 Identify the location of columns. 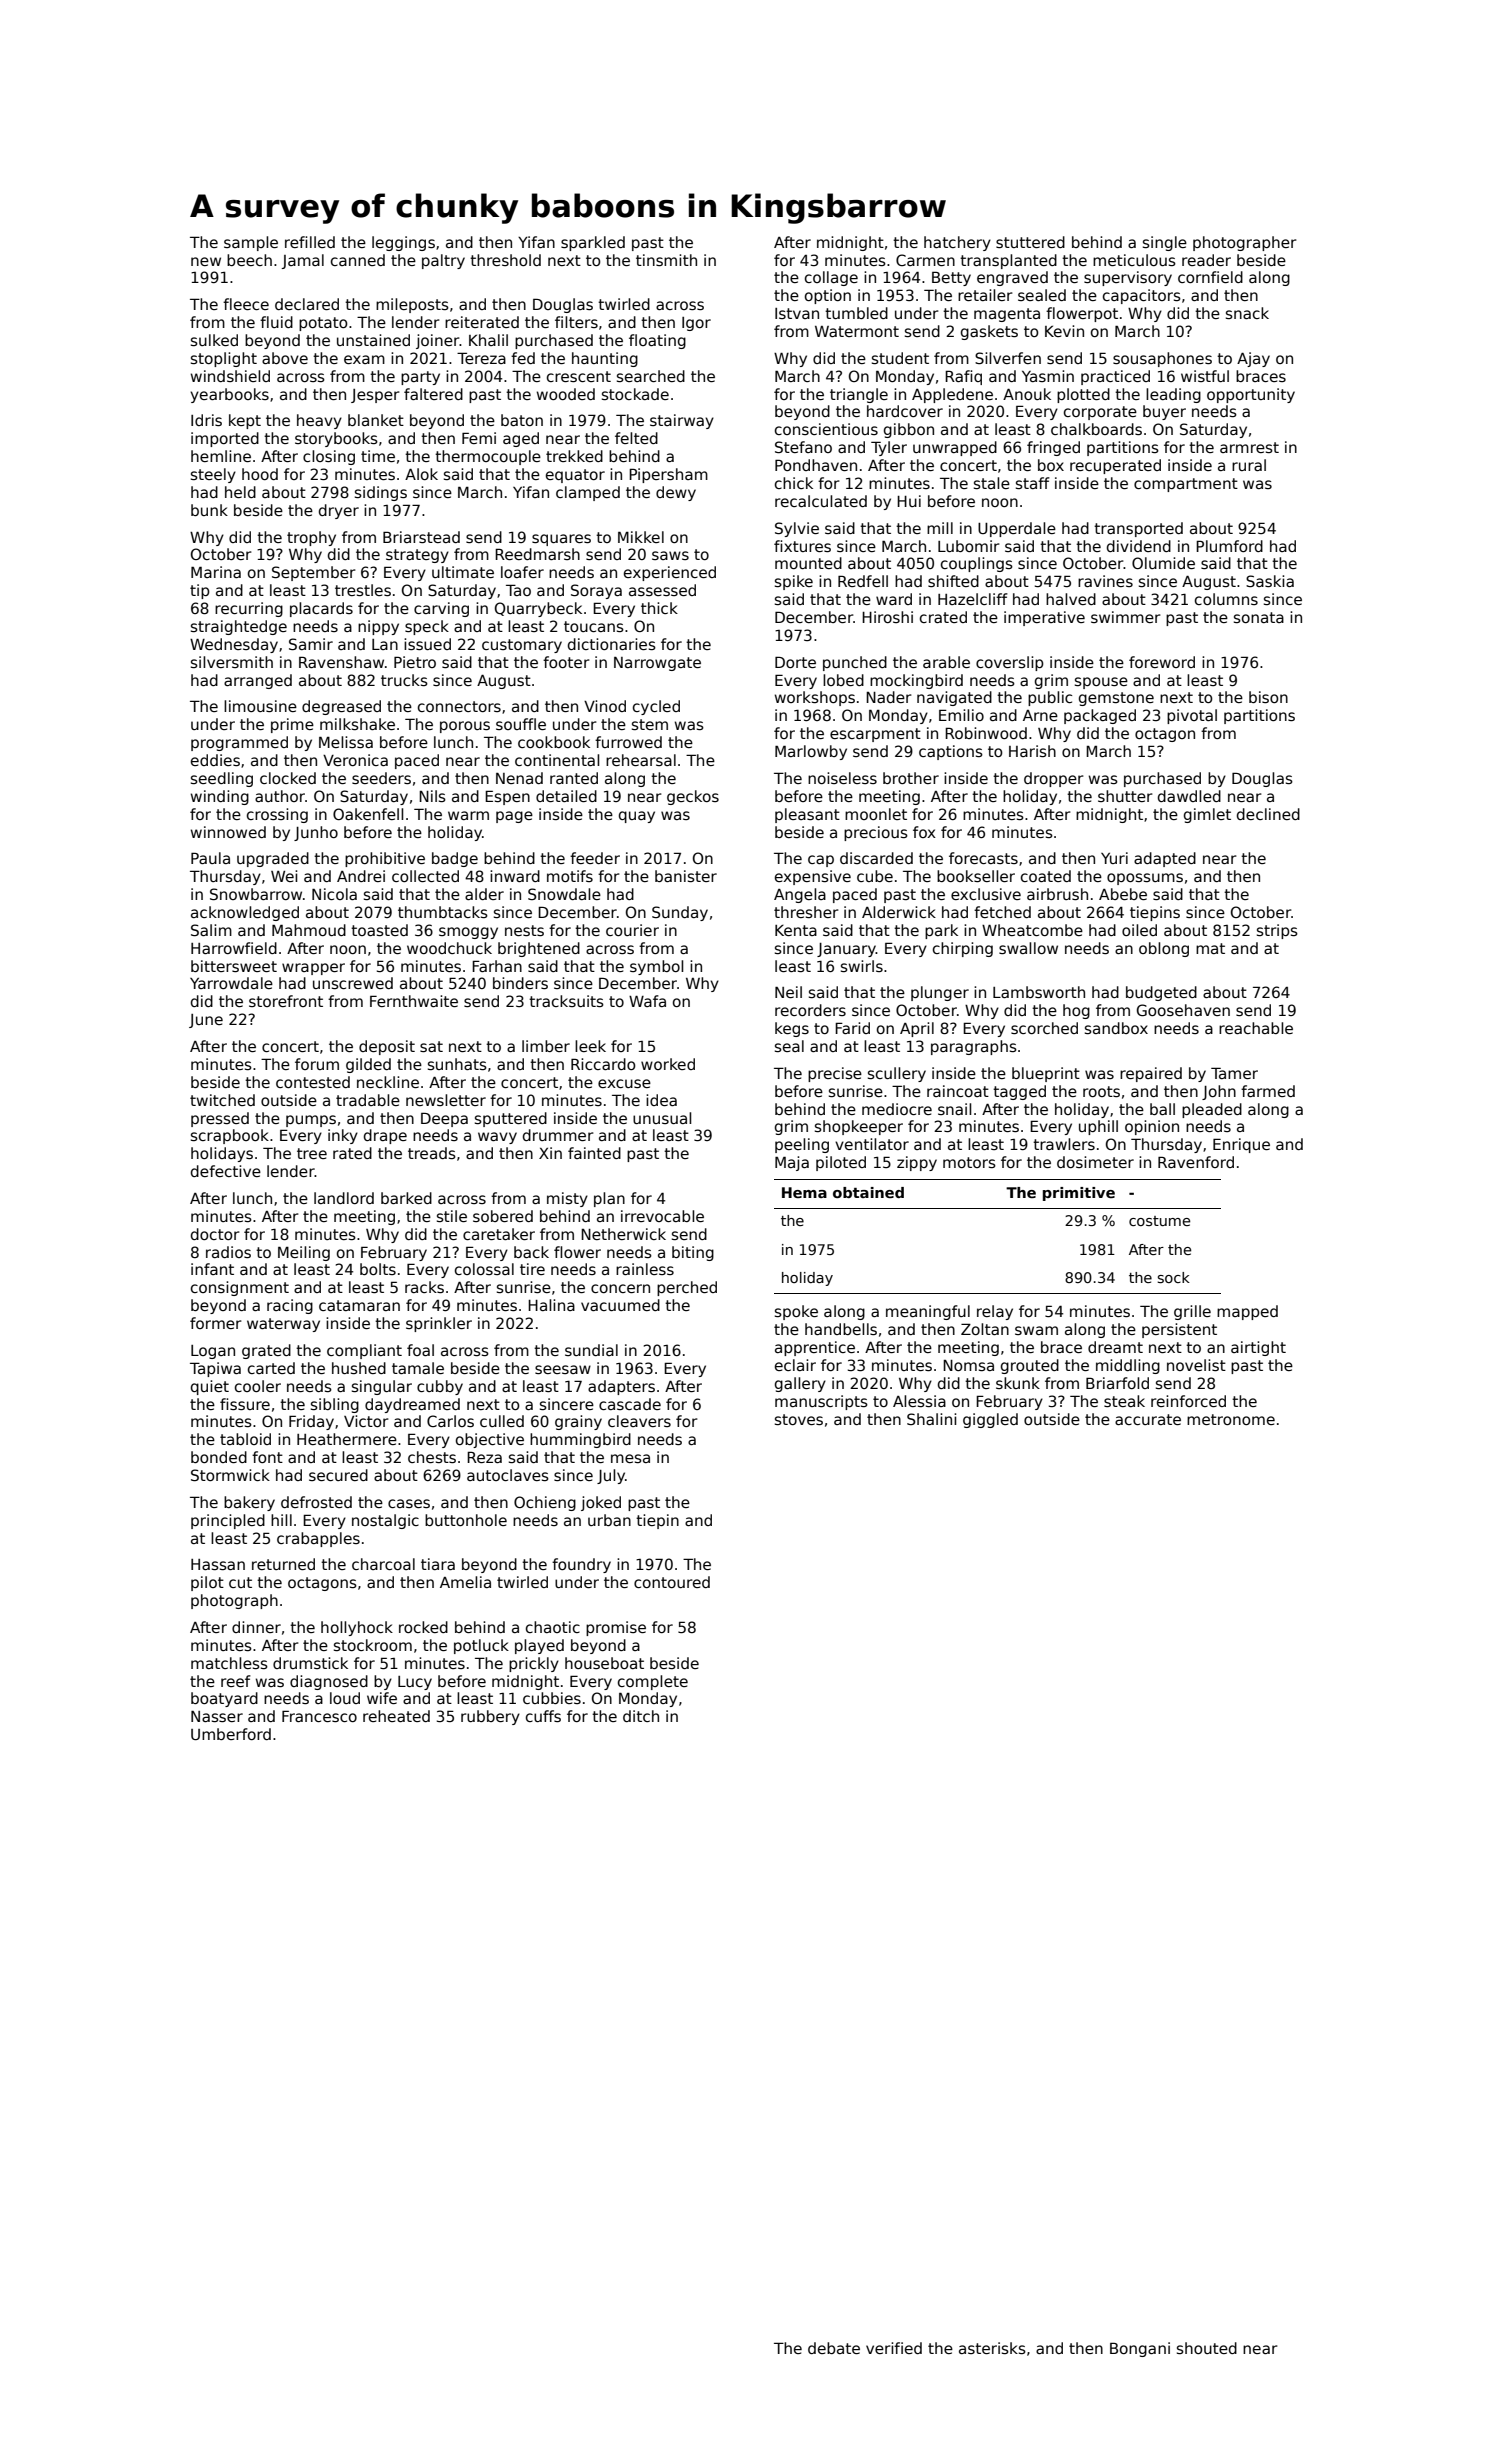
(1226, 599).
